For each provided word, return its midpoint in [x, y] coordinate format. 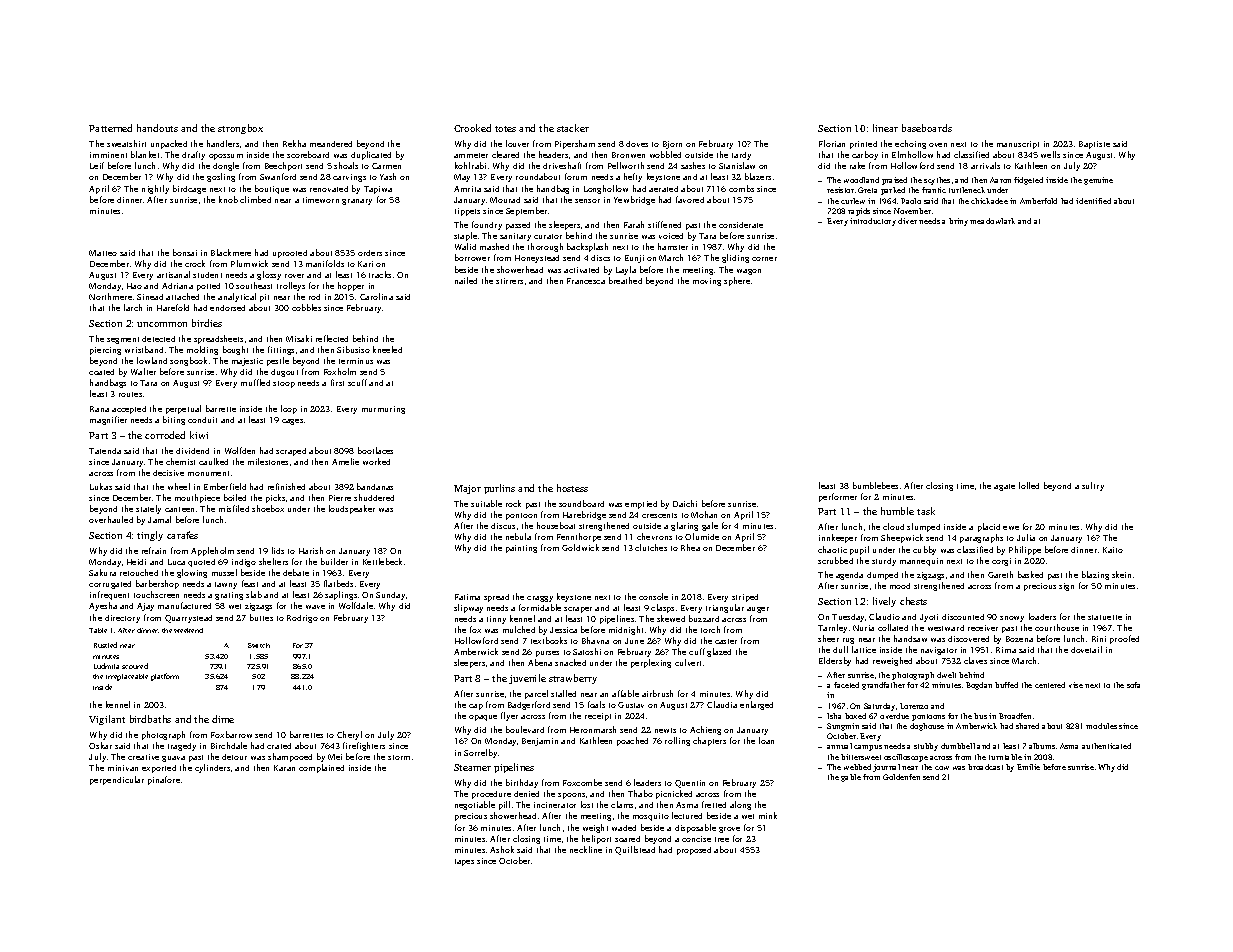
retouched [139, 572]
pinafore [164, 780]
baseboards [927, 128]
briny [958, 222]
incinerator [555, 805]
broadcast [985, 767]
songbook [188, 361]
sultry [1093, 486]
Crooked [472, 128]
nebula [518, 536]
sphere [737, 281]
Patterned [110, 128]
